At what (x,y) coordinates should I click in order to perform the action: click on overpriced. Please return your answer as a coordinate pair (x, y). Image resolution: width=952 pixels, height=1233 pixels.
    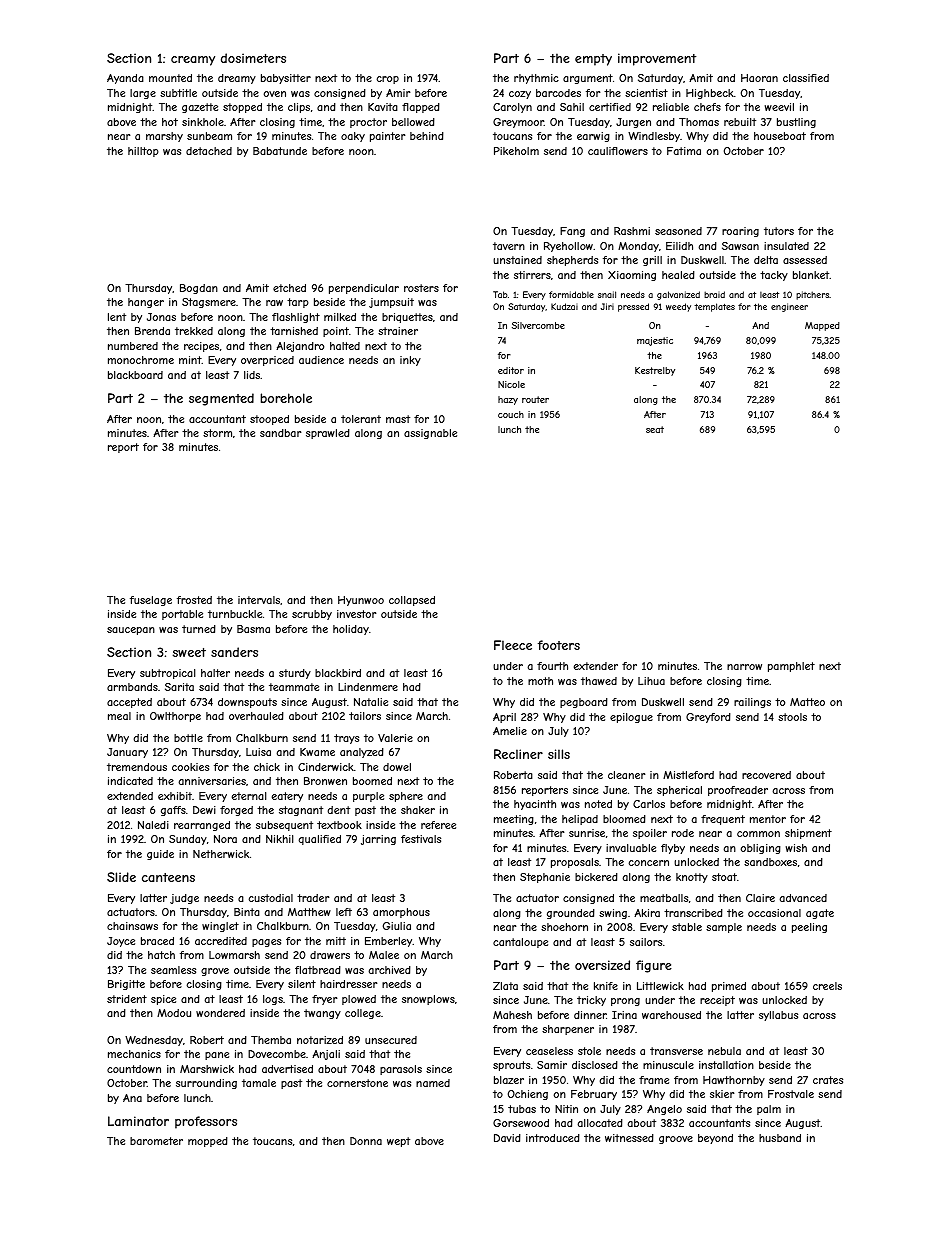
    Looking at the image, I should click on (267, 361).
